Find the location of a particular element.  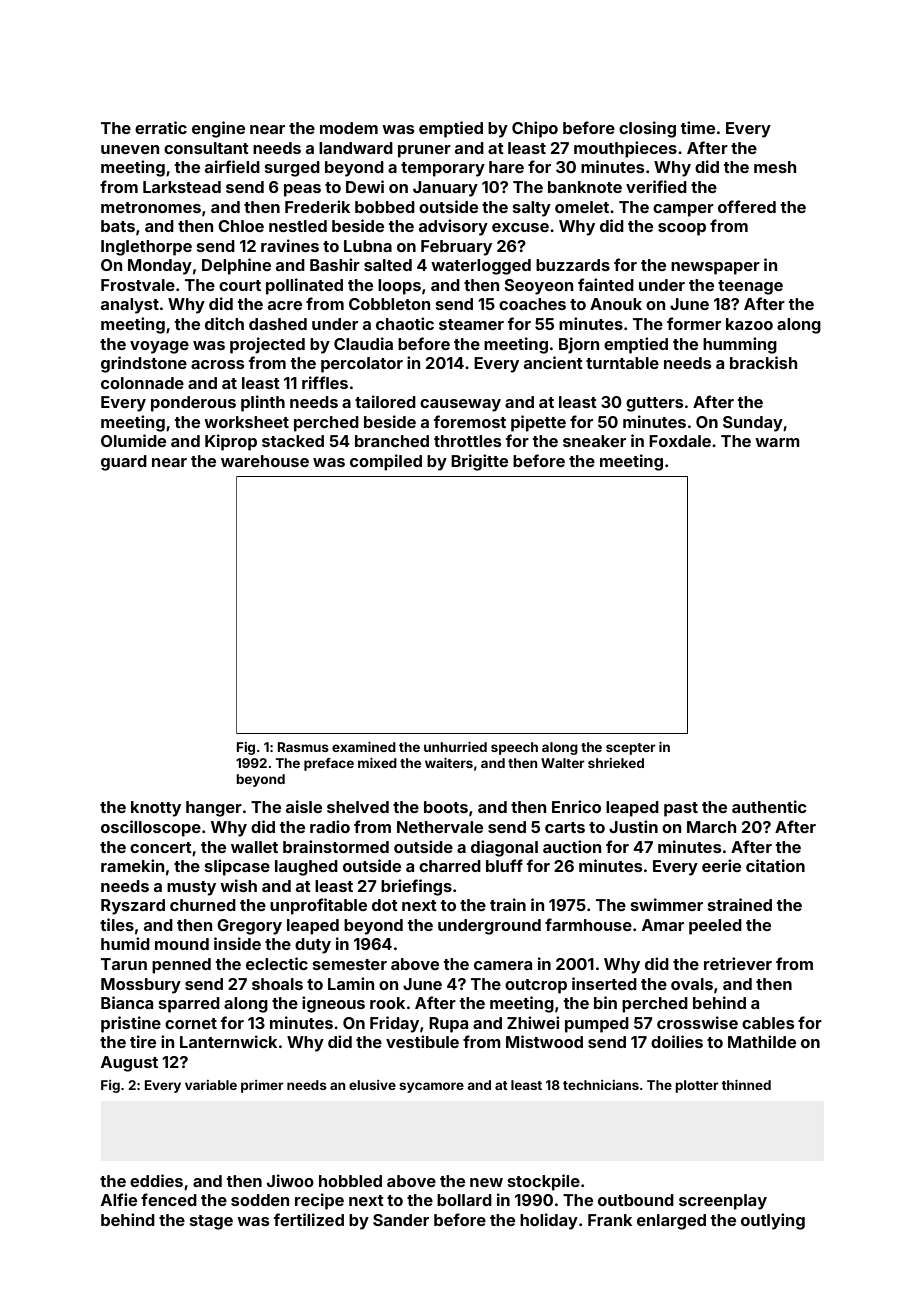

ditch is located at coordinates (224, 323).
